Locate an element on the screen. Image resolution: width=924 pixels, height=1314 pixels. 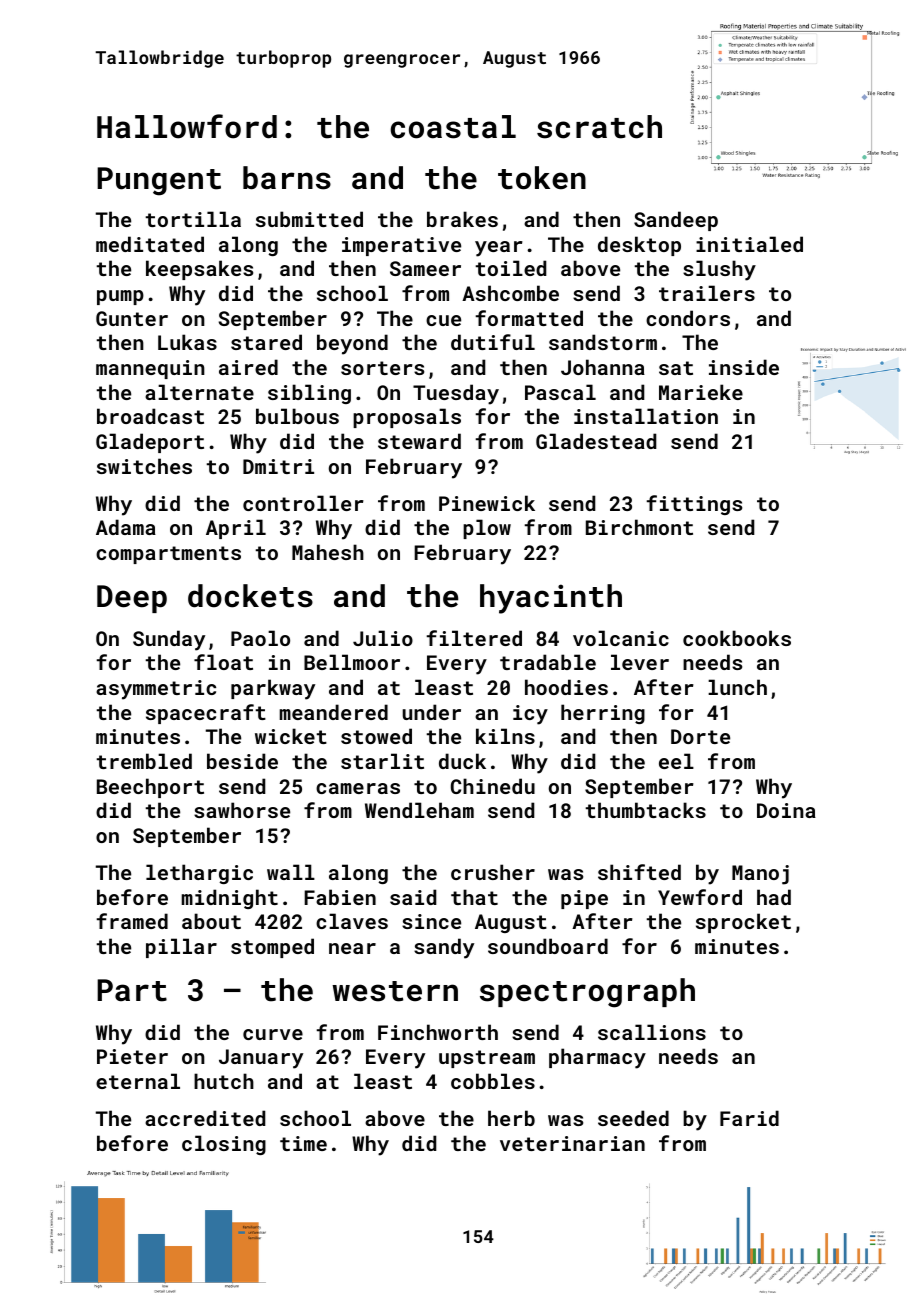
formatted is located at coordinates (529, 318).
